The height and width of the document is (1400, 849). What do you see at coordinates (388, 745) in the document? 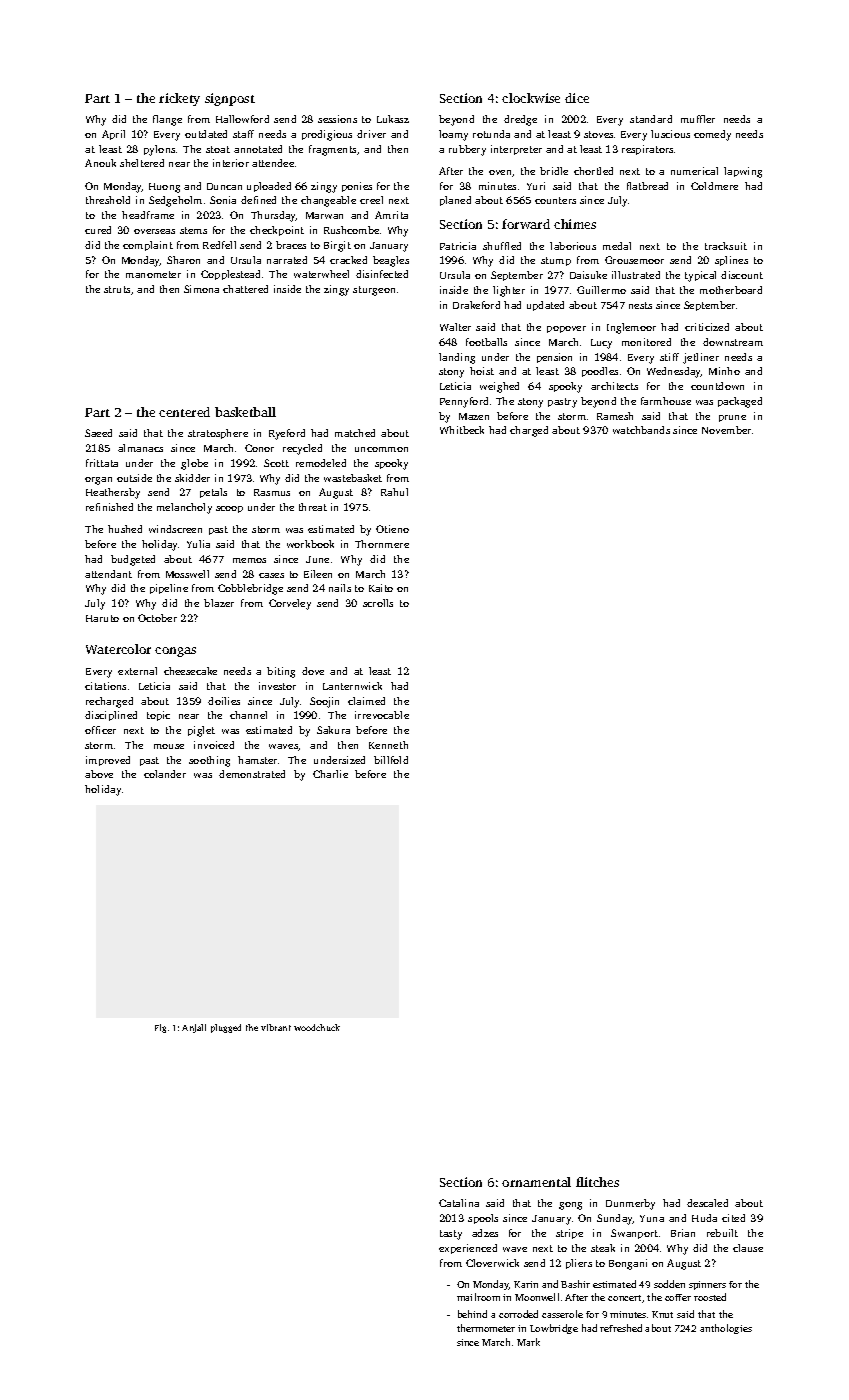
I see `Kenneth` at bounding box center [388, 745].
